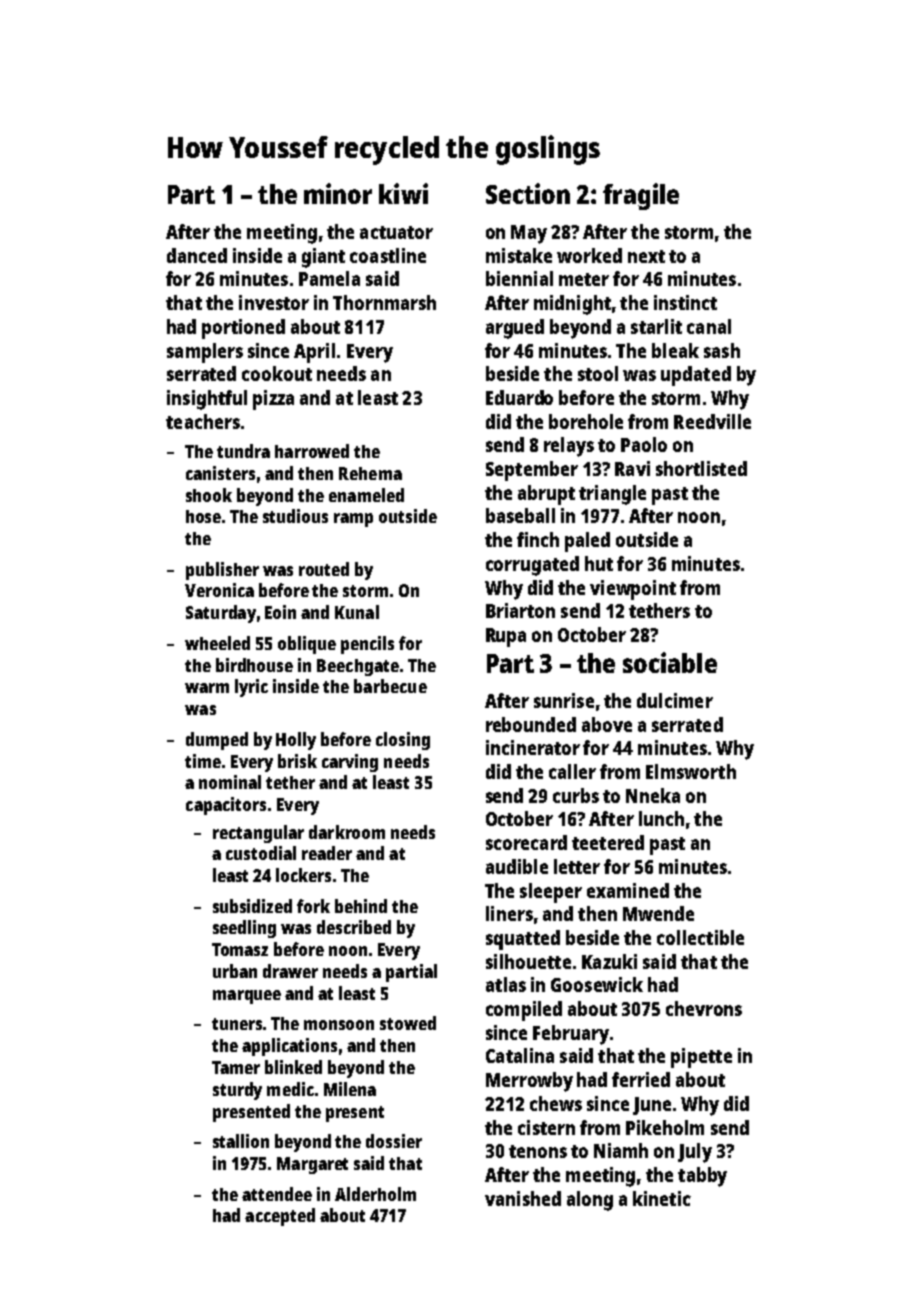 The width and height of the screenshot is (924, 1311). What do you see at coordinates (354, 927) in the screenshot?
I see `described` at bounding box center [354, 927].
